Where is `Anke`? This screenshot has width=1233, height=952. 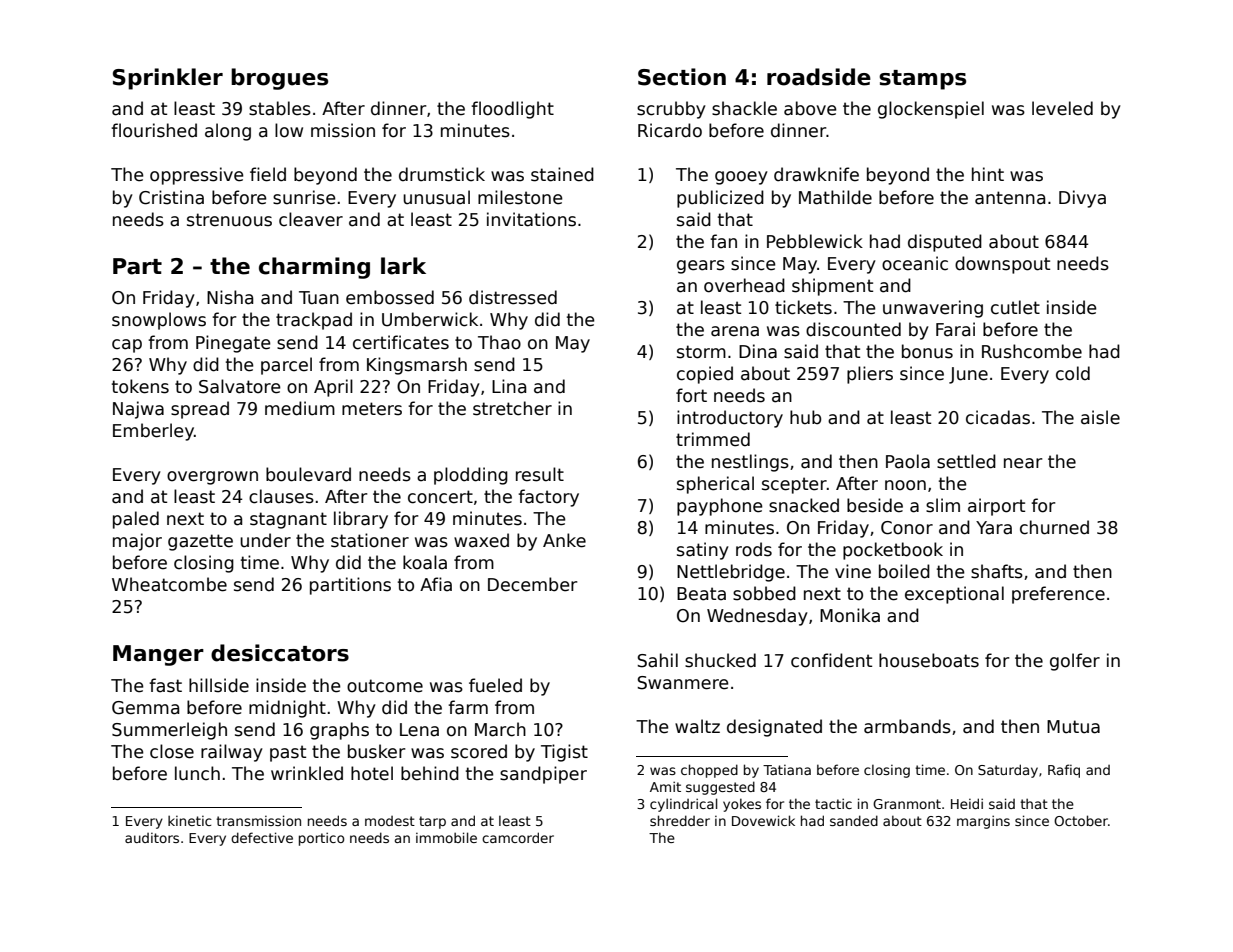 Anke is located at coordinates (564, 540).
